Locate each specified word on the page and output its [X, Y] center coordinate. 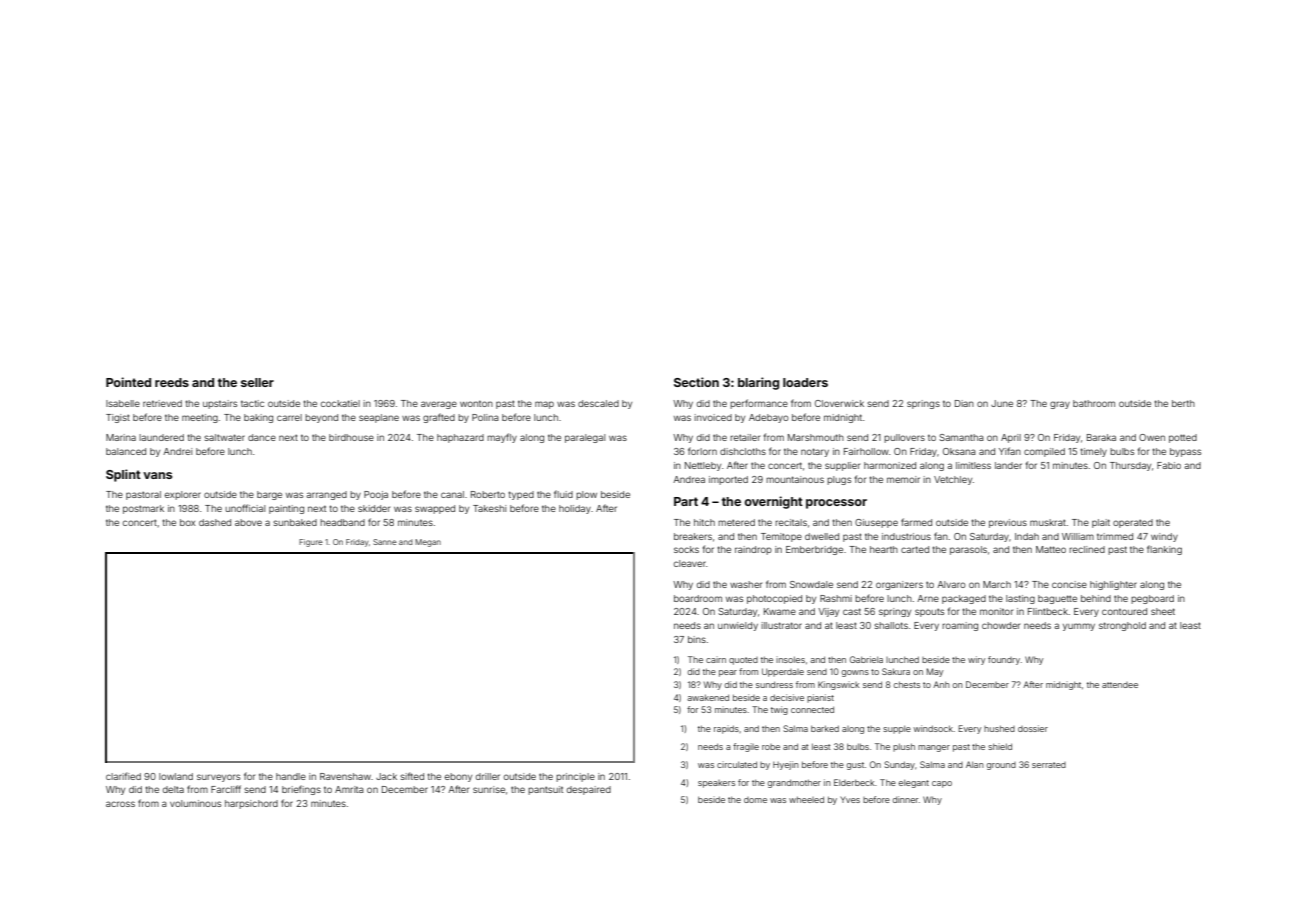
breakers [693, 536]
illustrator [781, 625]
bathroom [1094, 403]
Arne [928, 598]
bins [697, 639]
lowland [176, 776]
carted [915, 549]
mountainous [795, 479]
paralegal [585, 438]
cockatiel [340, 403]
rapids [726, 729]
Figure [311, 543]
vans [157, 475]
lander [1008, 465]
